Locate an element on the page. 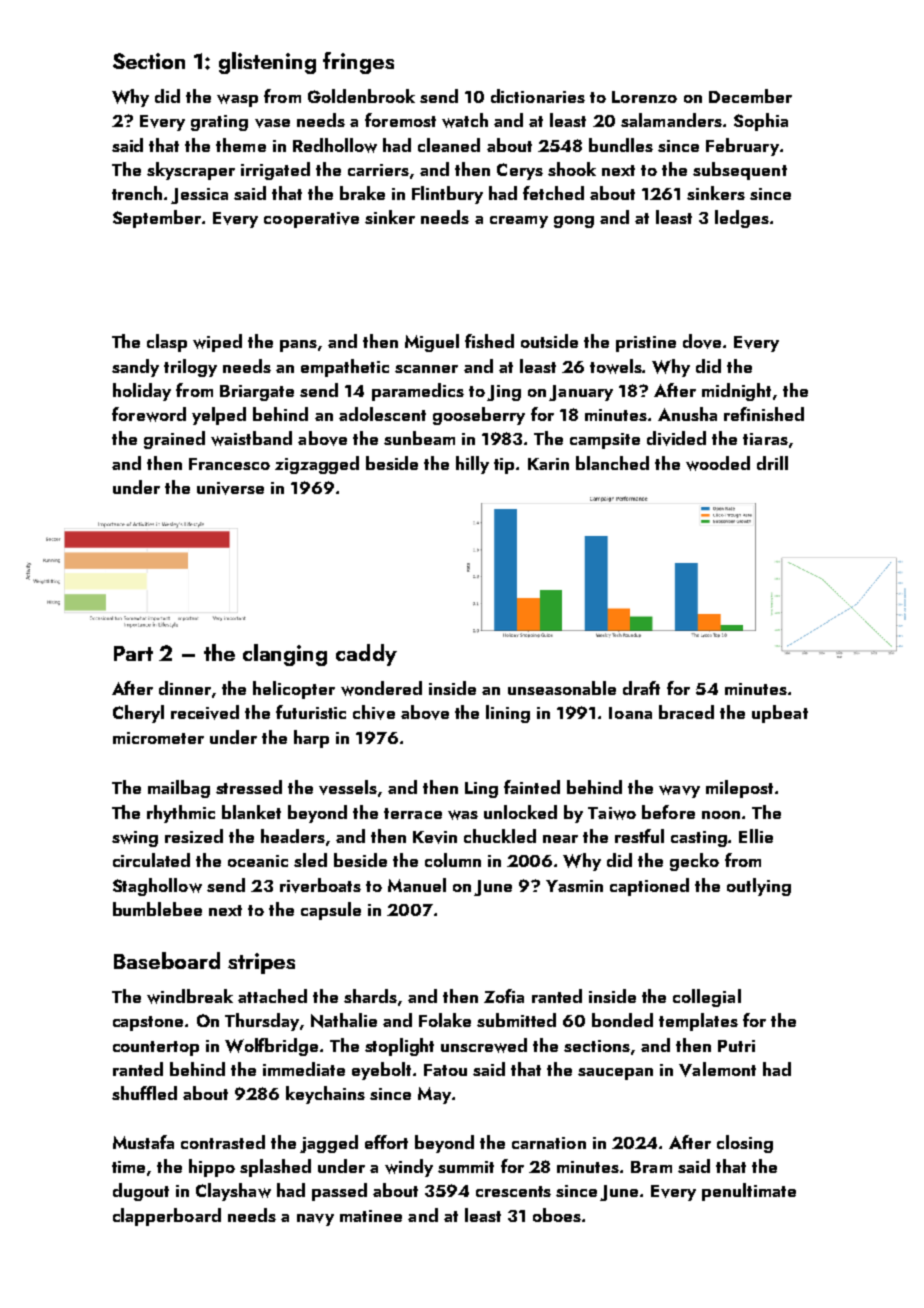 Image resolution: width=924 pixels, height=1308 pixels. crescents is located at coordinates (513, 1191).
